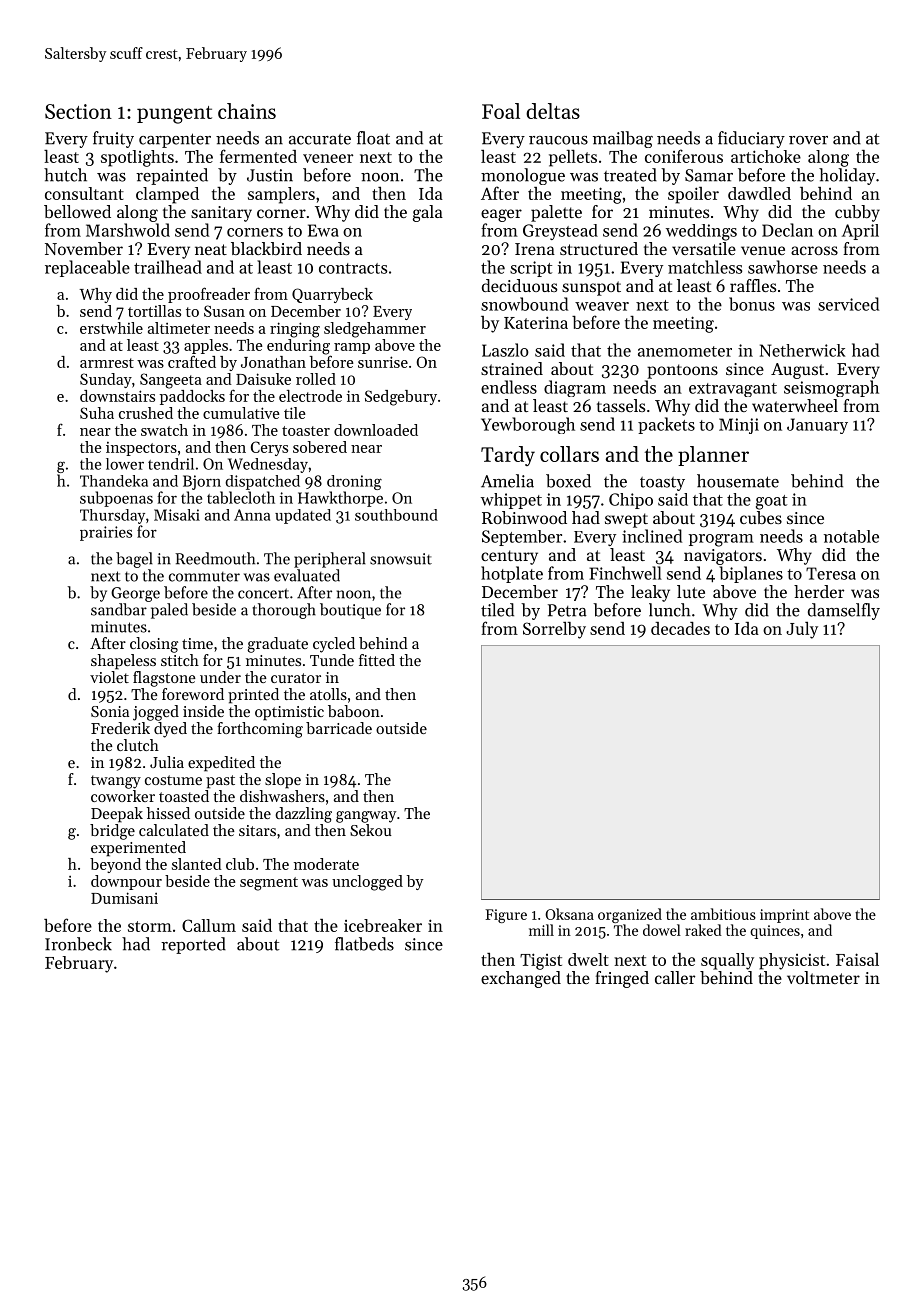 The height and width of the document is (1308, 924). Describe the element at coordinates (541, 961) in the document. I see `Tigist` at that location.
